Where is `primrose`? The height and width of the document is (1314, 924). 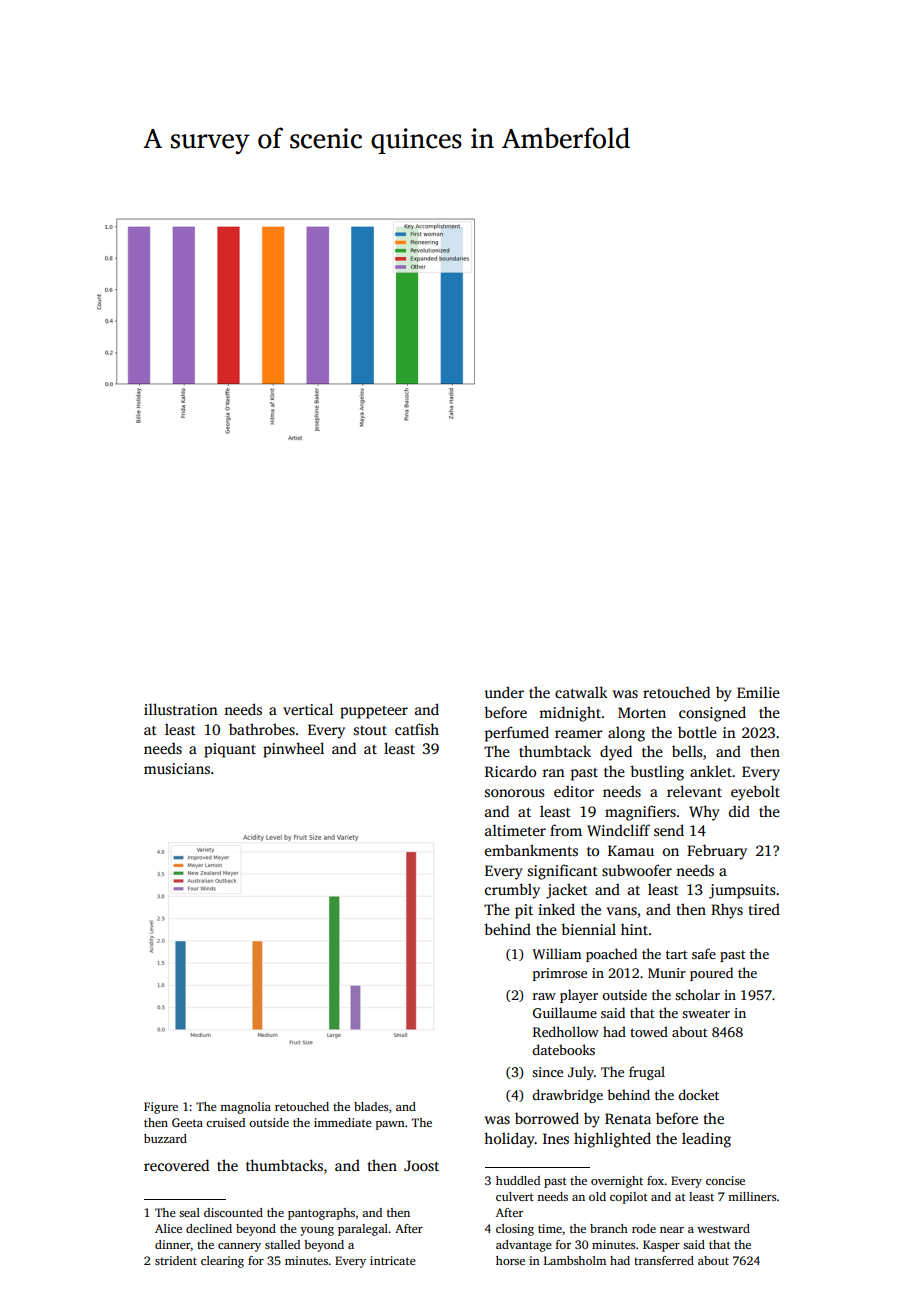 primrose is located at coordinates (560, 974).
